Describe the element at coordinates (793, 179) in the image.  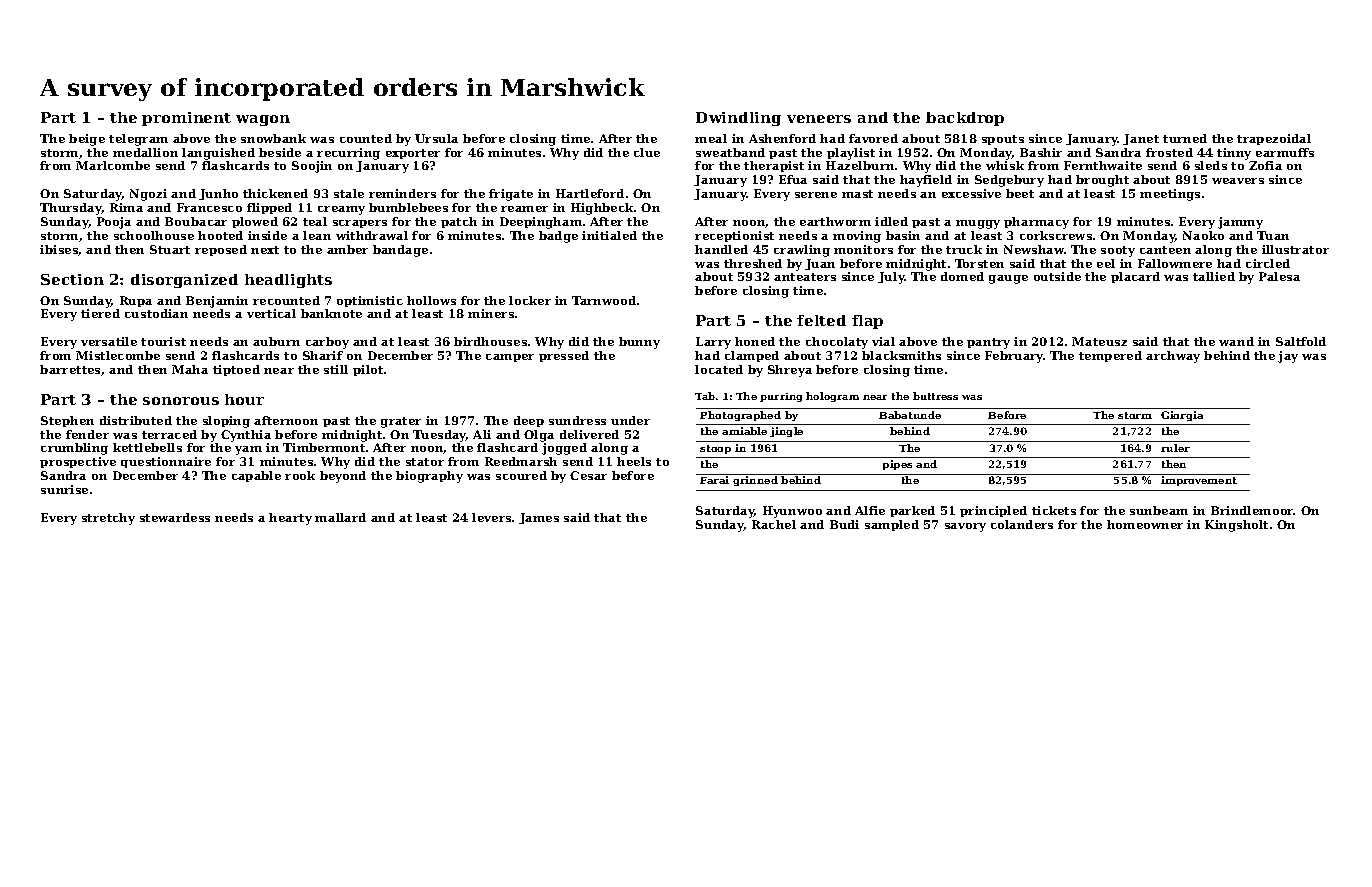
I see `Efua` at that location.
